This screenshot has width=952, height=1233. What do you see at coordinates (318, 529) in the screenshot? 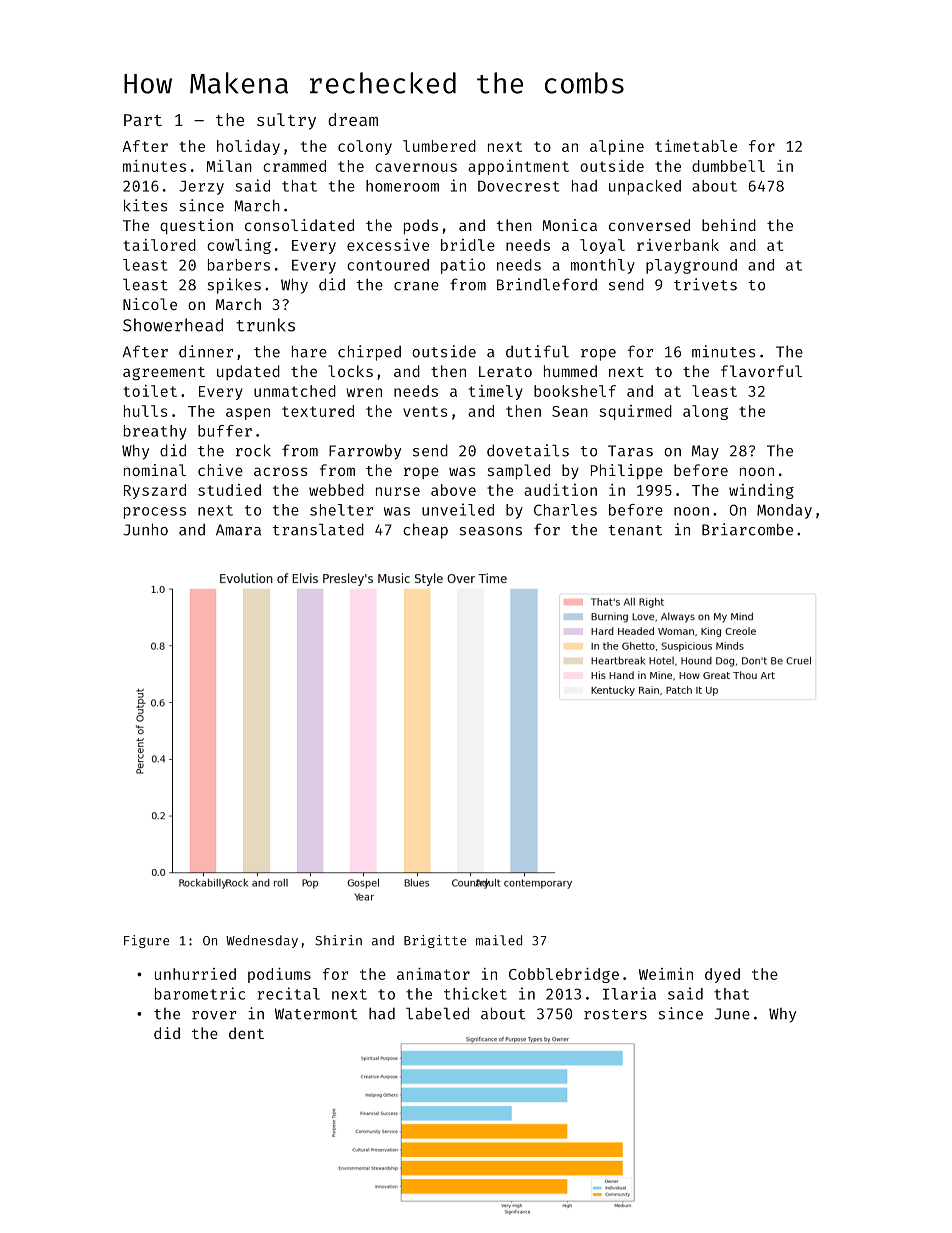
I see `translated` at bounding box center [318, 529].
